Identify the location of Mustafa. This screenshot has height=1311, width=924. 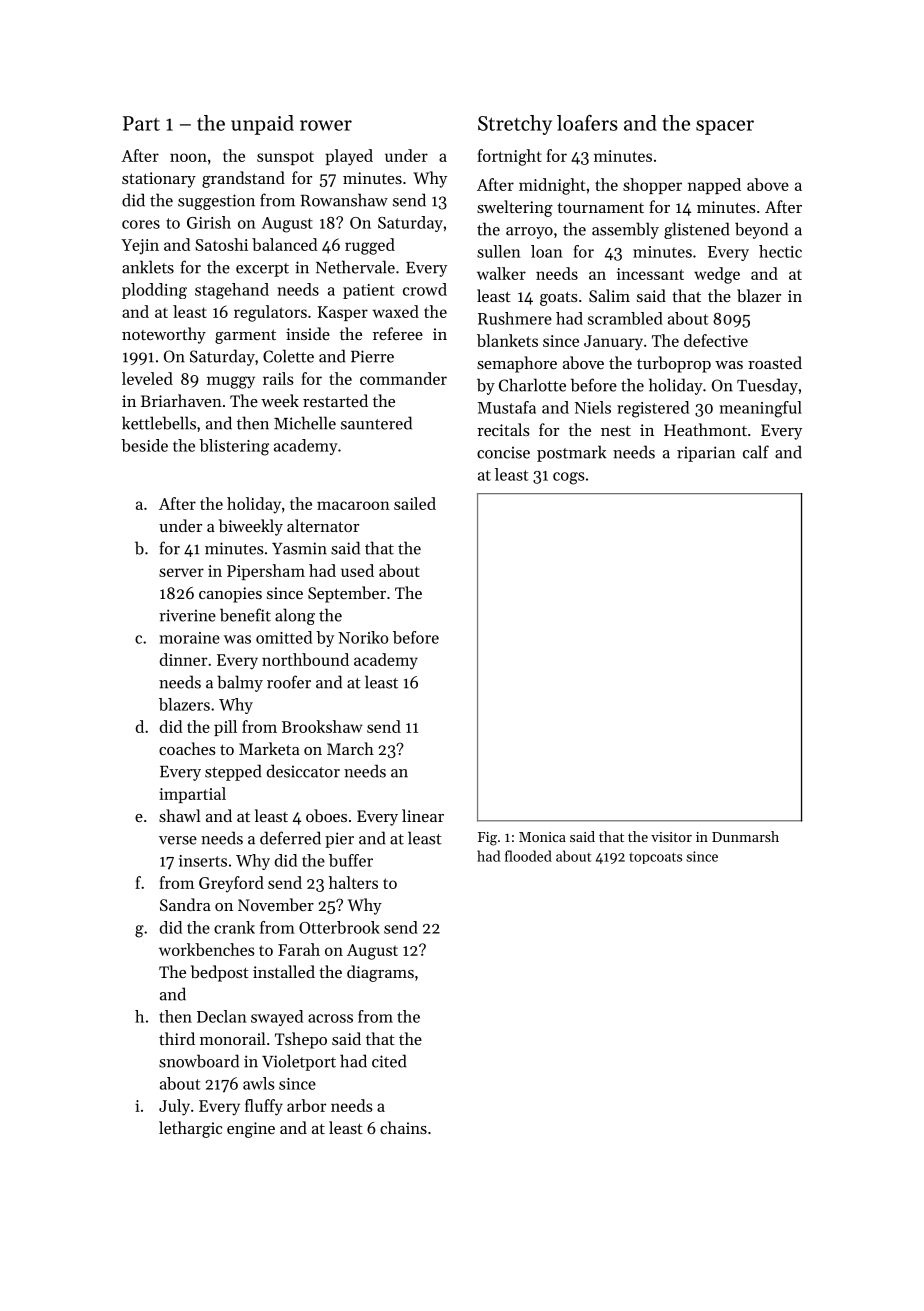
(507, 407).
